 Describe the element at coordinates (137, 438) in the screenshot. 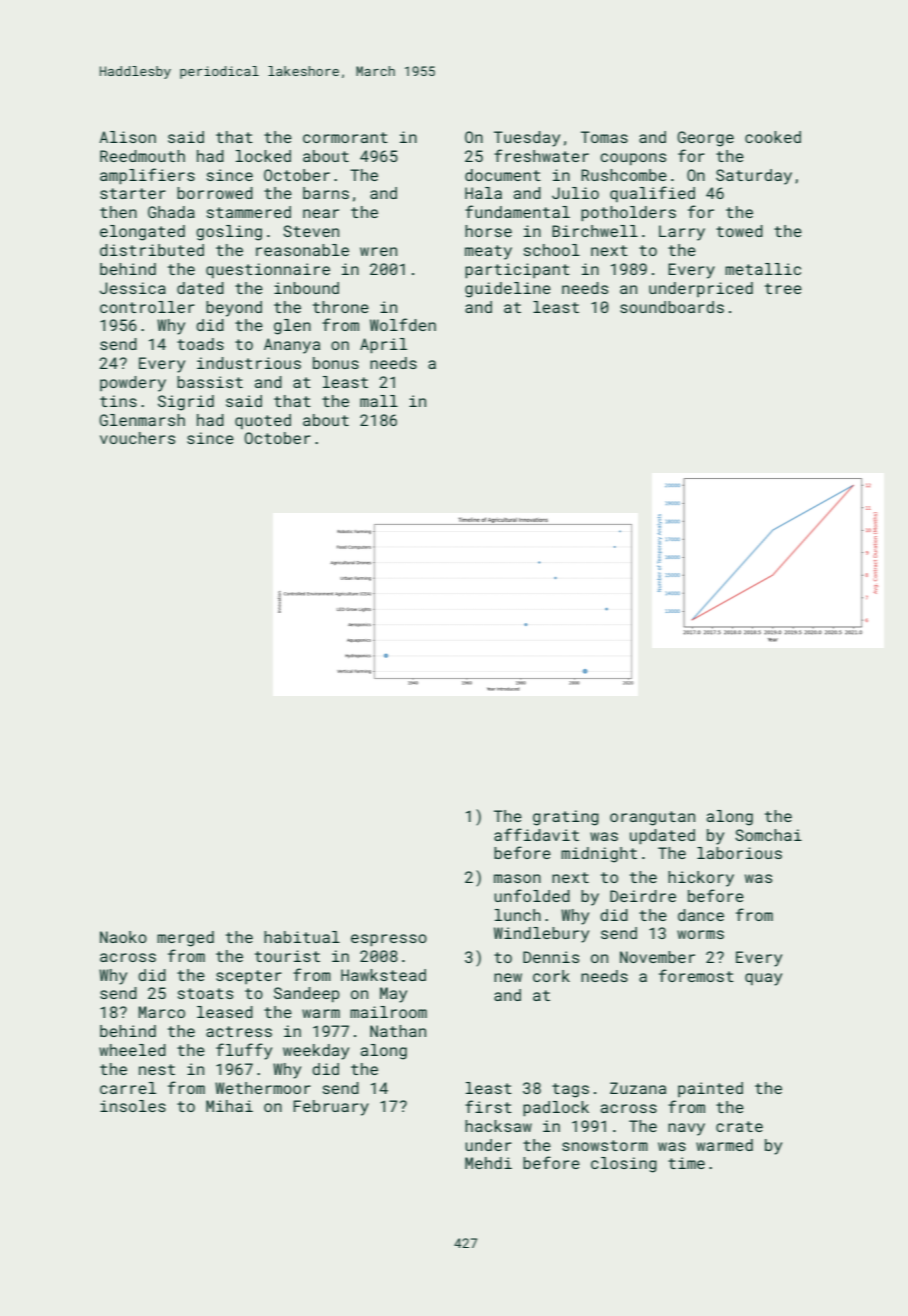

I see `vouchers` at that location.
